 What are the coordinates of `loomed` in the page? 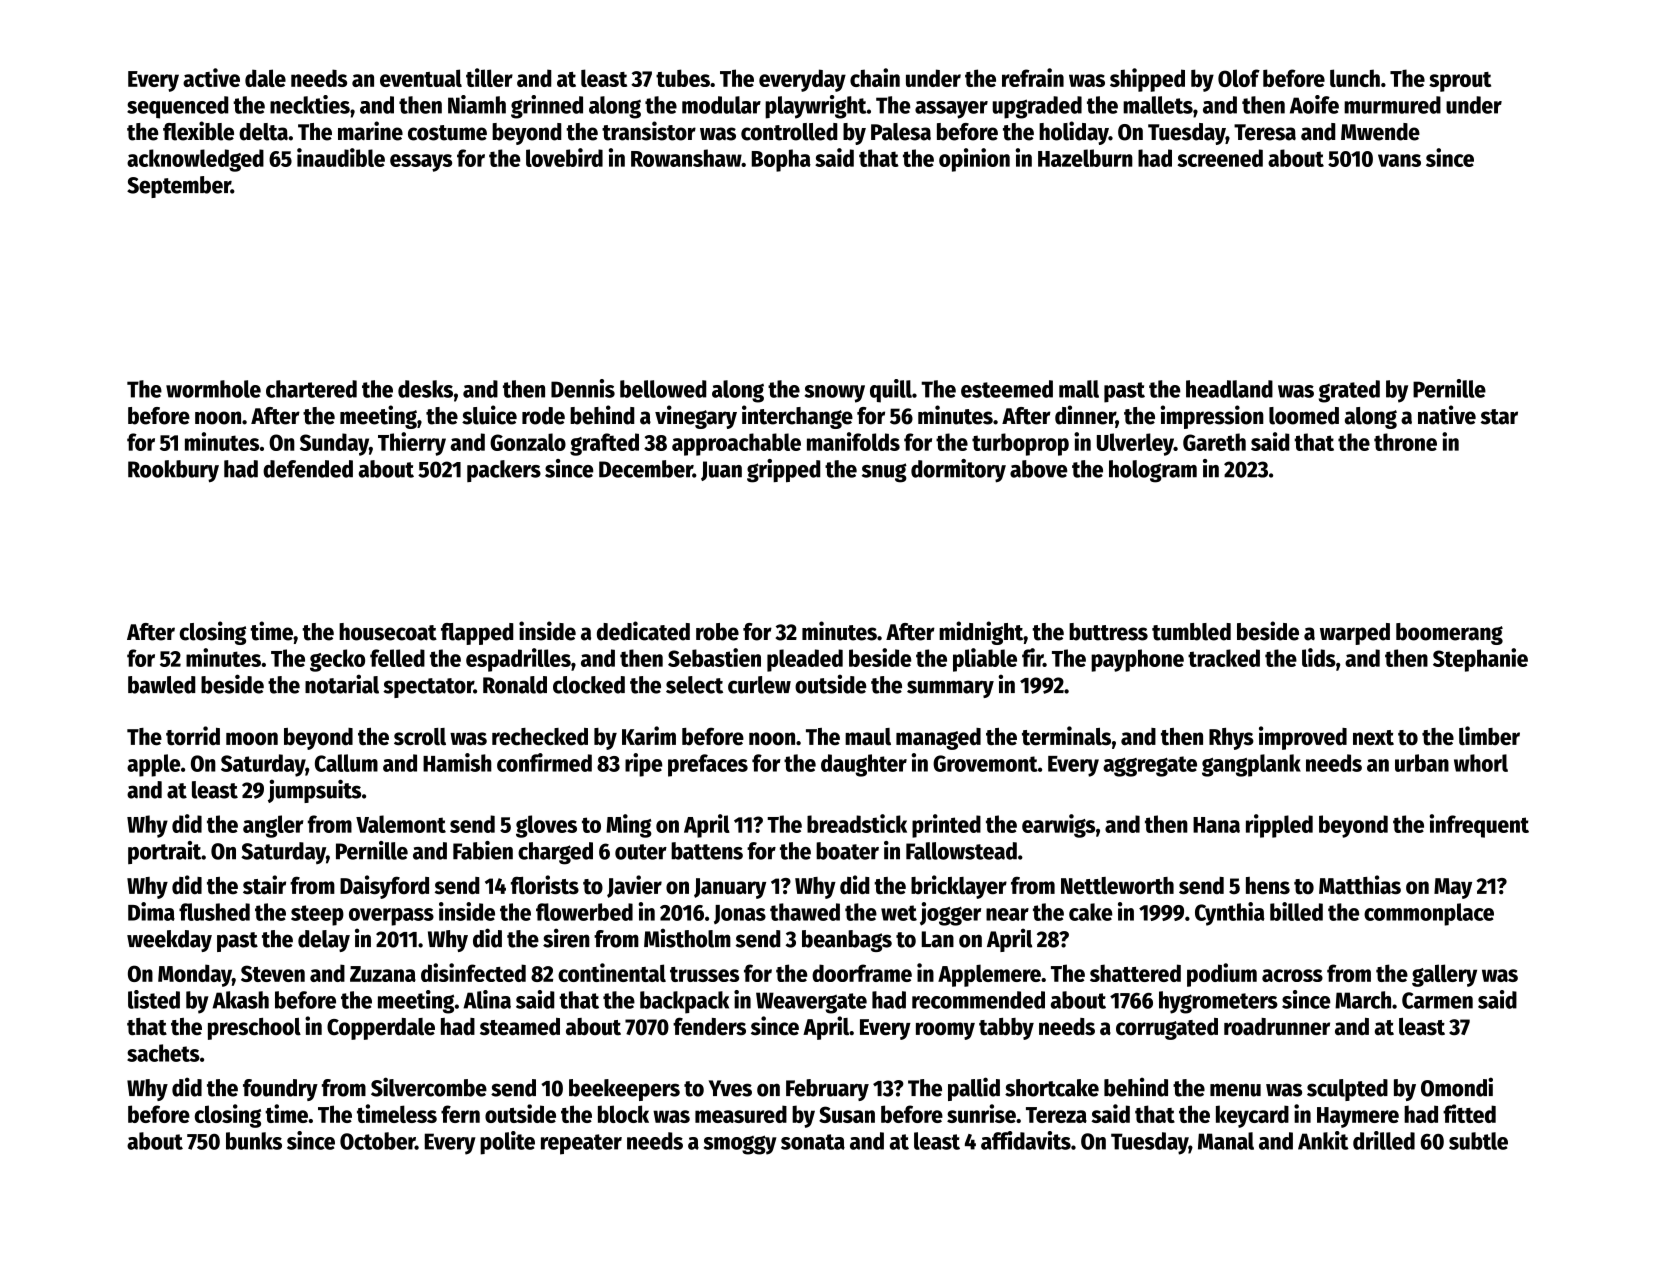 It's located at (1304, 416).
